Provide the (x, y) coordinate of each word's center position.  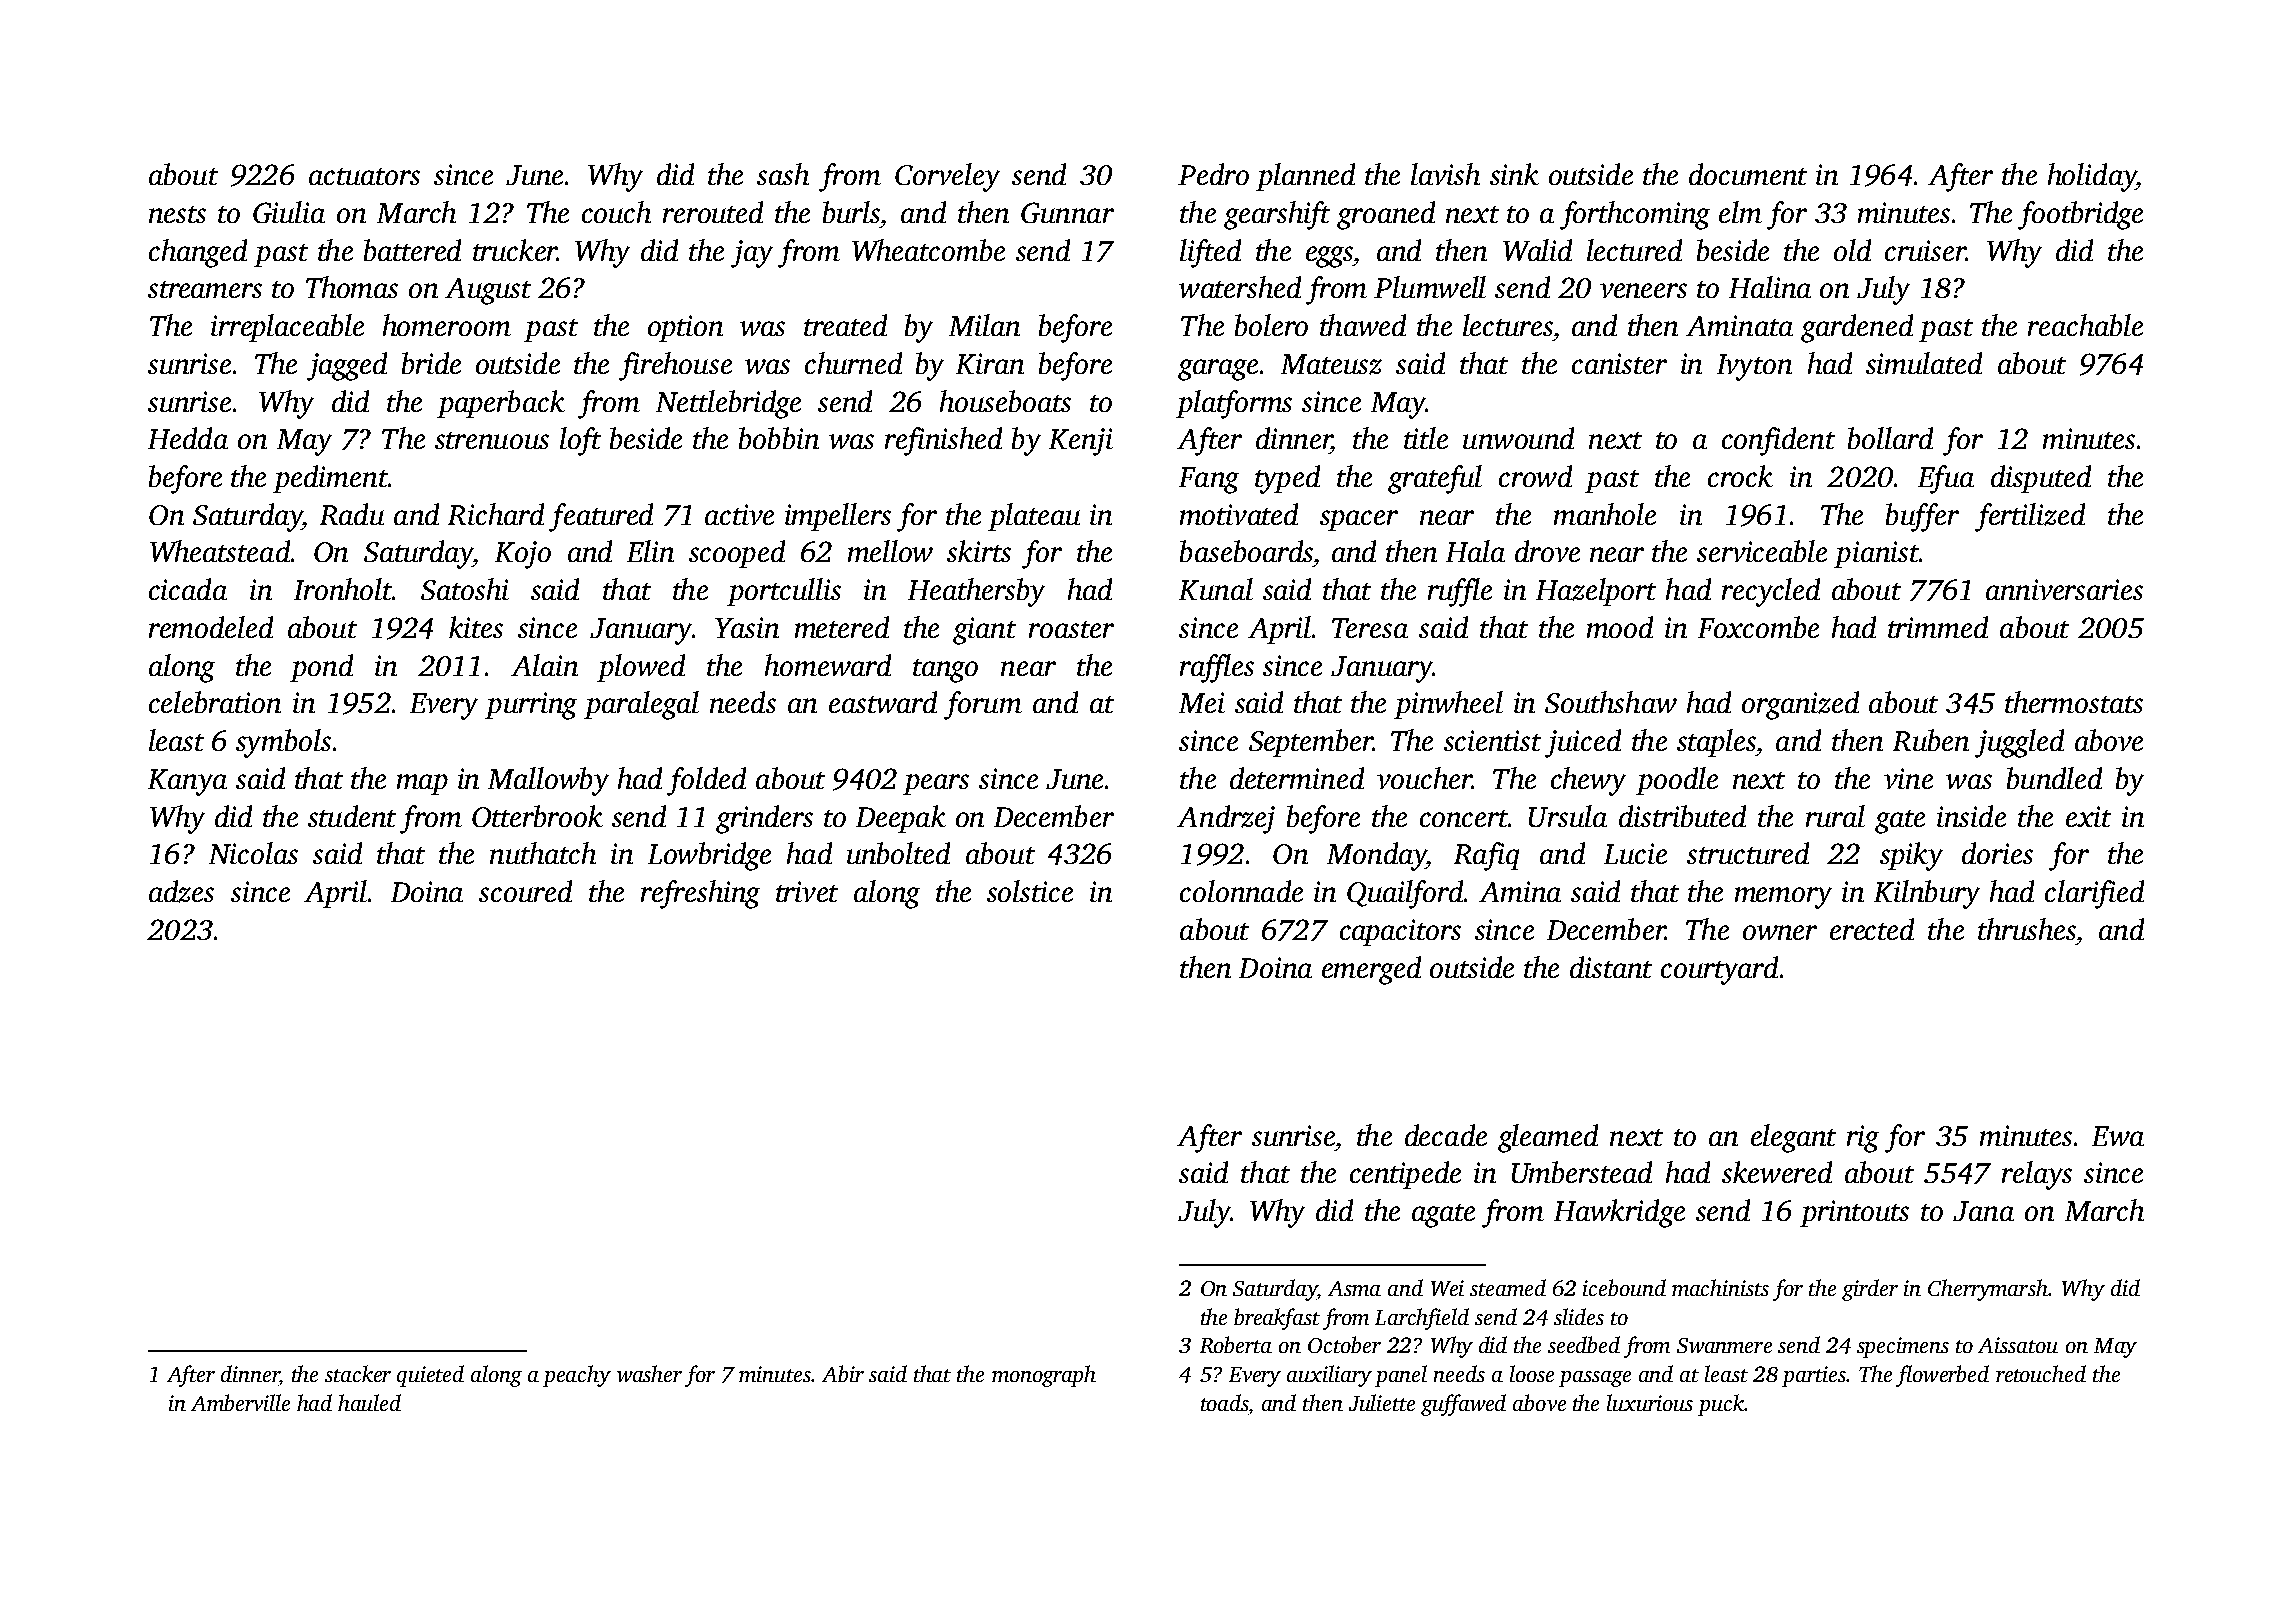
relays (2037, 1175)
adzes (181, 891)
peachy (577, 1376)
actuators (364, 176)
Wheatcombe (928, 250)
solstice (1030, 891)
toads (1224, 1402)
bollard (1890, 438)
